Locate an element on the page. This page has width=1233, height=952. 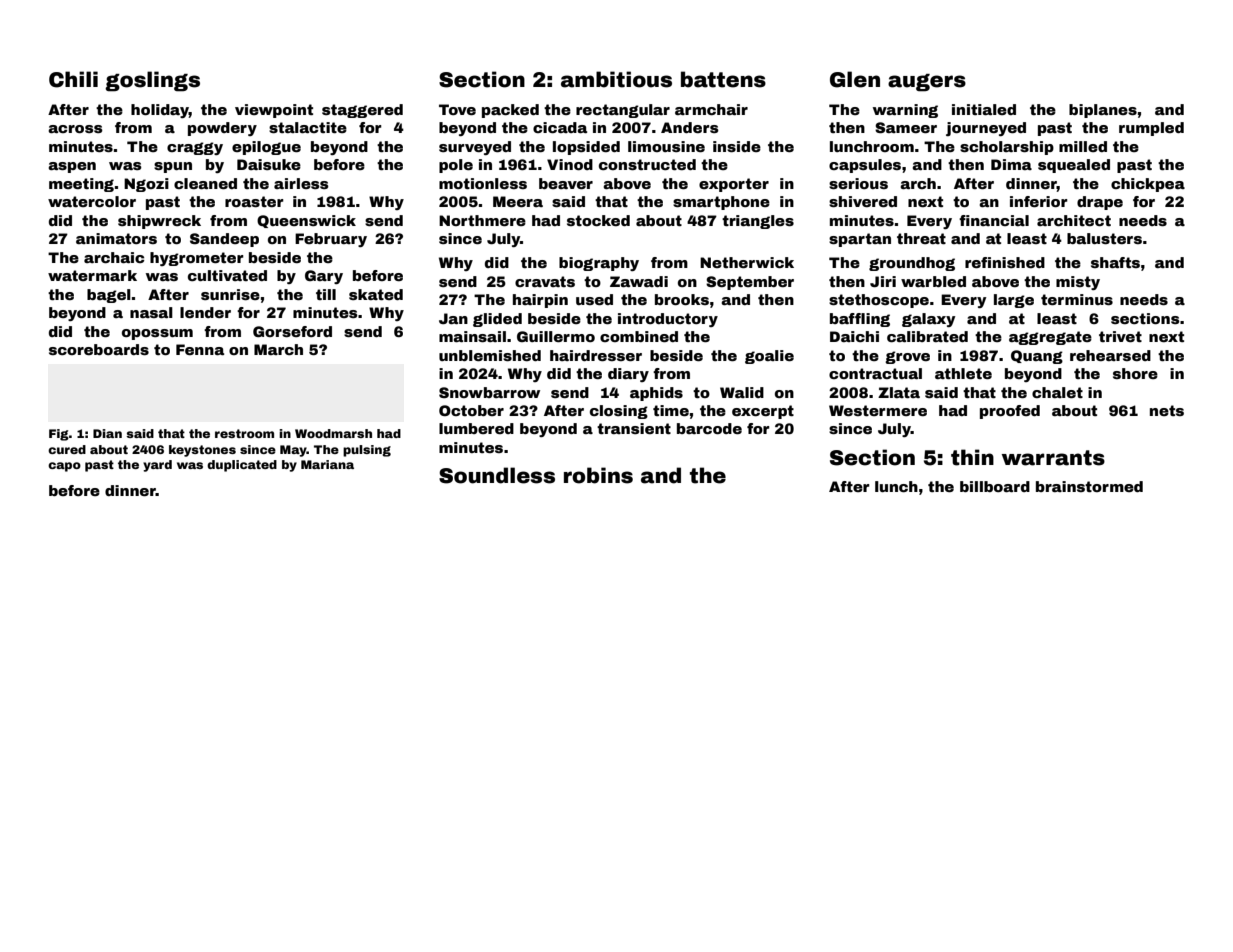
ambitious is located at coordinates (616, 79).
